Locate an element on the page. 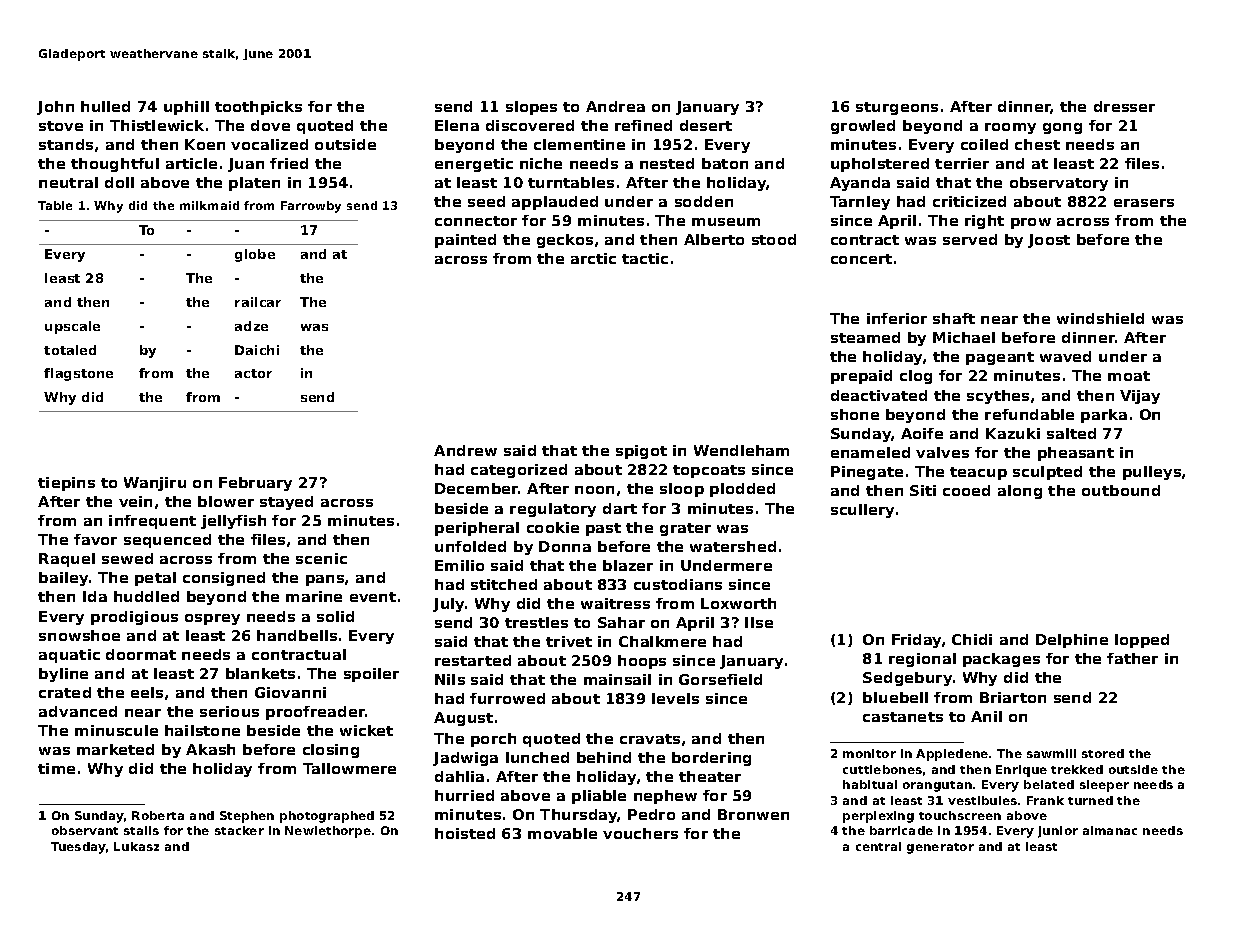  valves is located at coordinates (942, 452).
